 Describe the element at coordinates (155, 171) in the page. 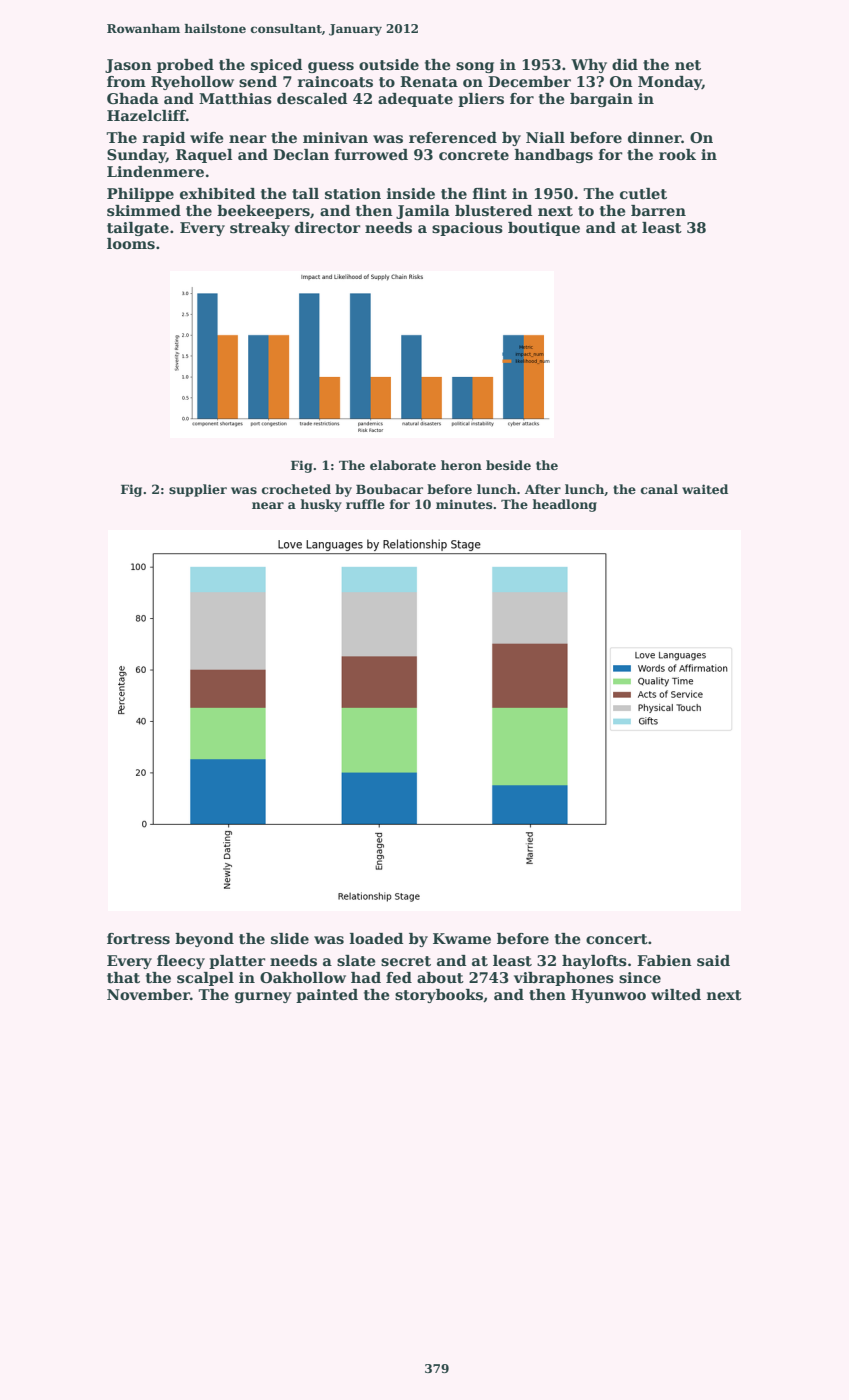

I see `Lindenmere` at that location.
